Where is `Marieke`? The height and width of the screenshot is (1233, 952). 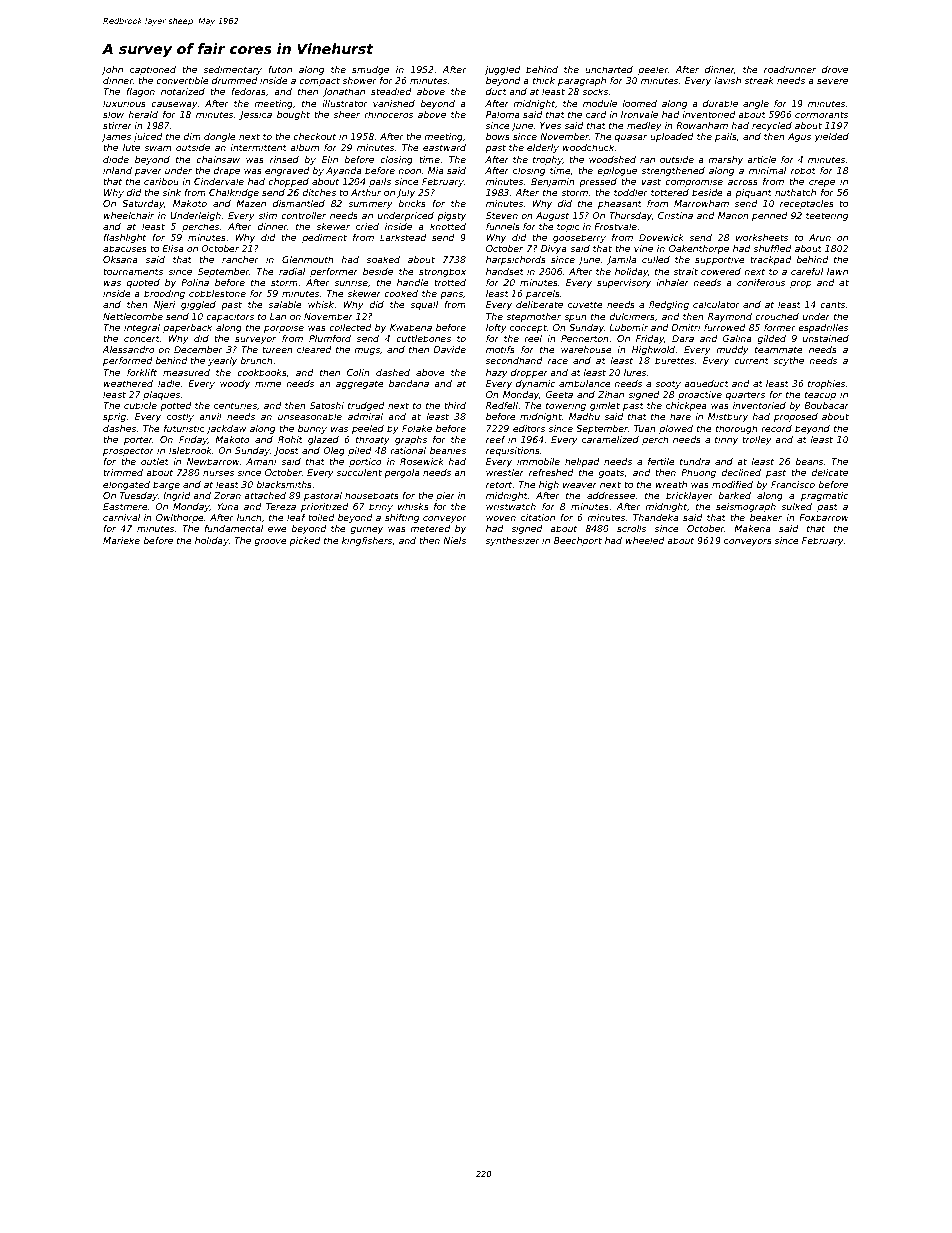
Marieke is located at coordinates (121, 540).
